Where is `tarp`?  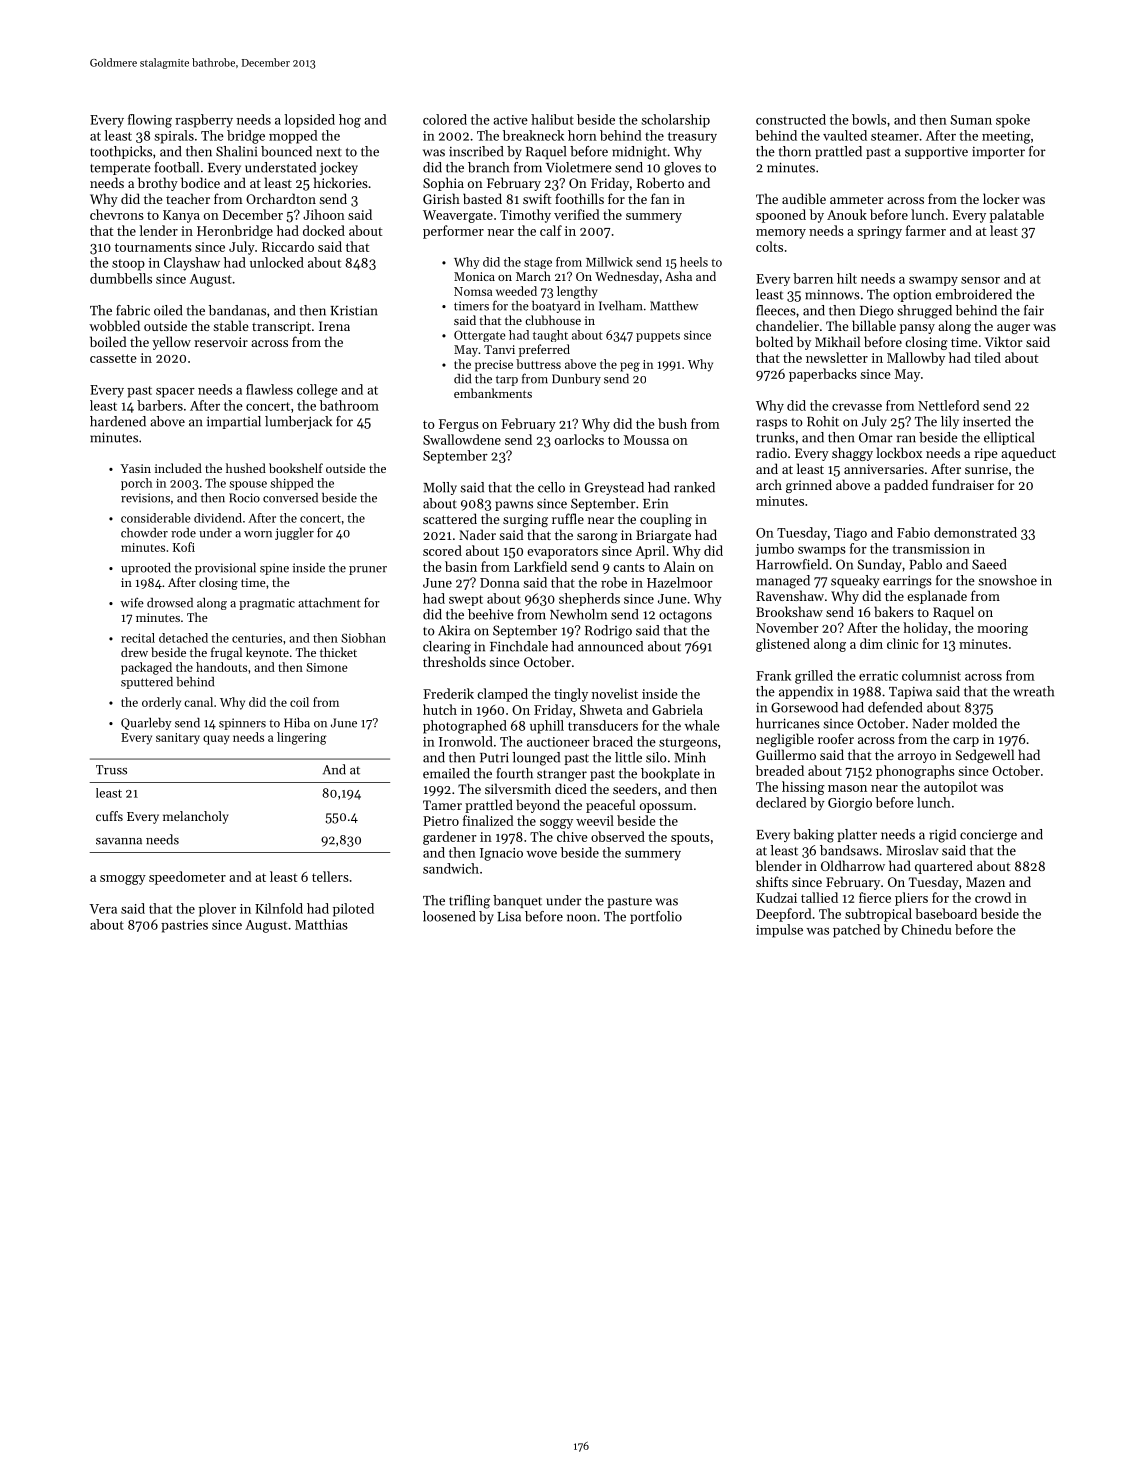
tarp is located at coordinates (507, 380).
